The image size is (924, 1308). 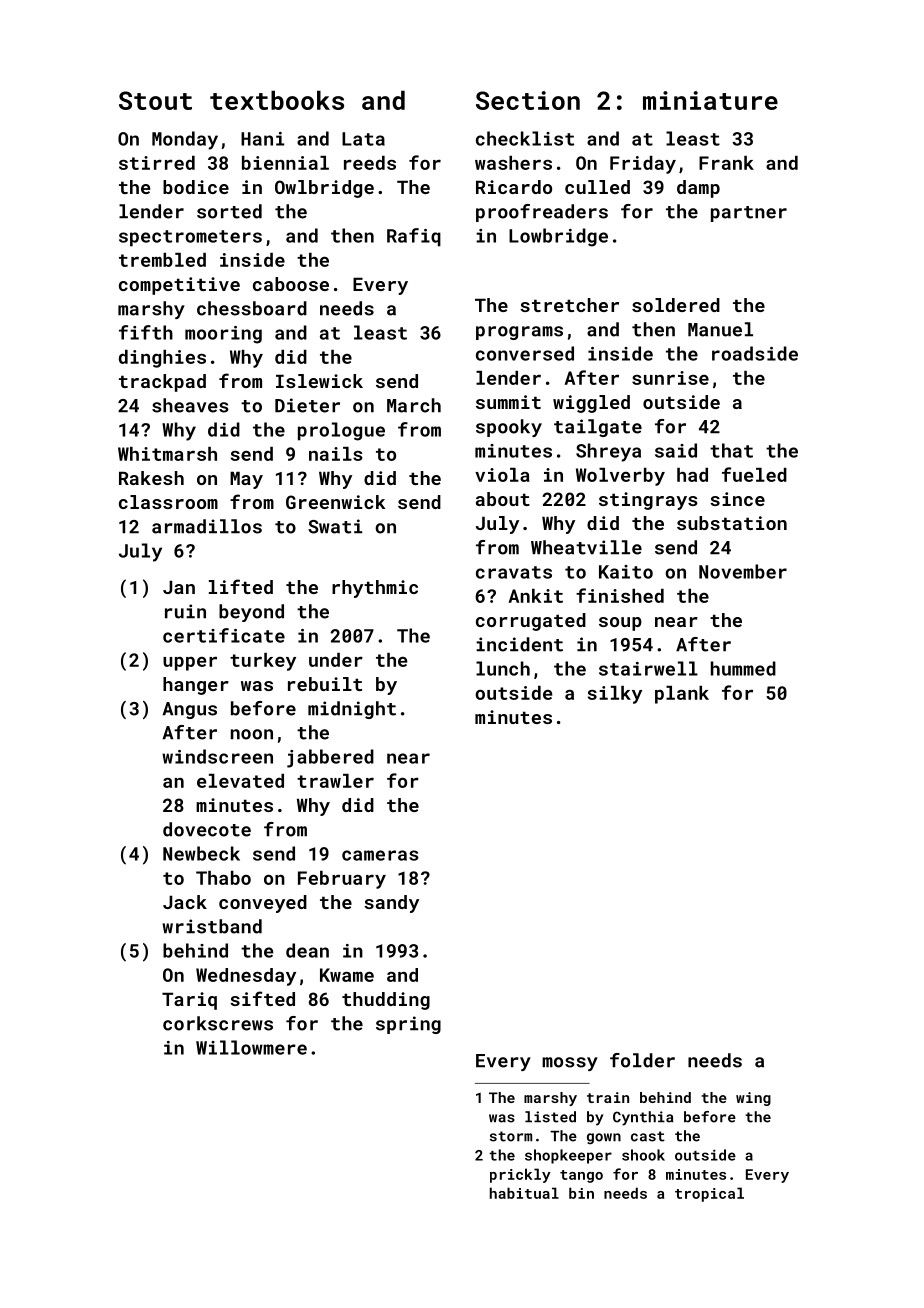 I want to click on tropical, so click(x=709, y=1194).
